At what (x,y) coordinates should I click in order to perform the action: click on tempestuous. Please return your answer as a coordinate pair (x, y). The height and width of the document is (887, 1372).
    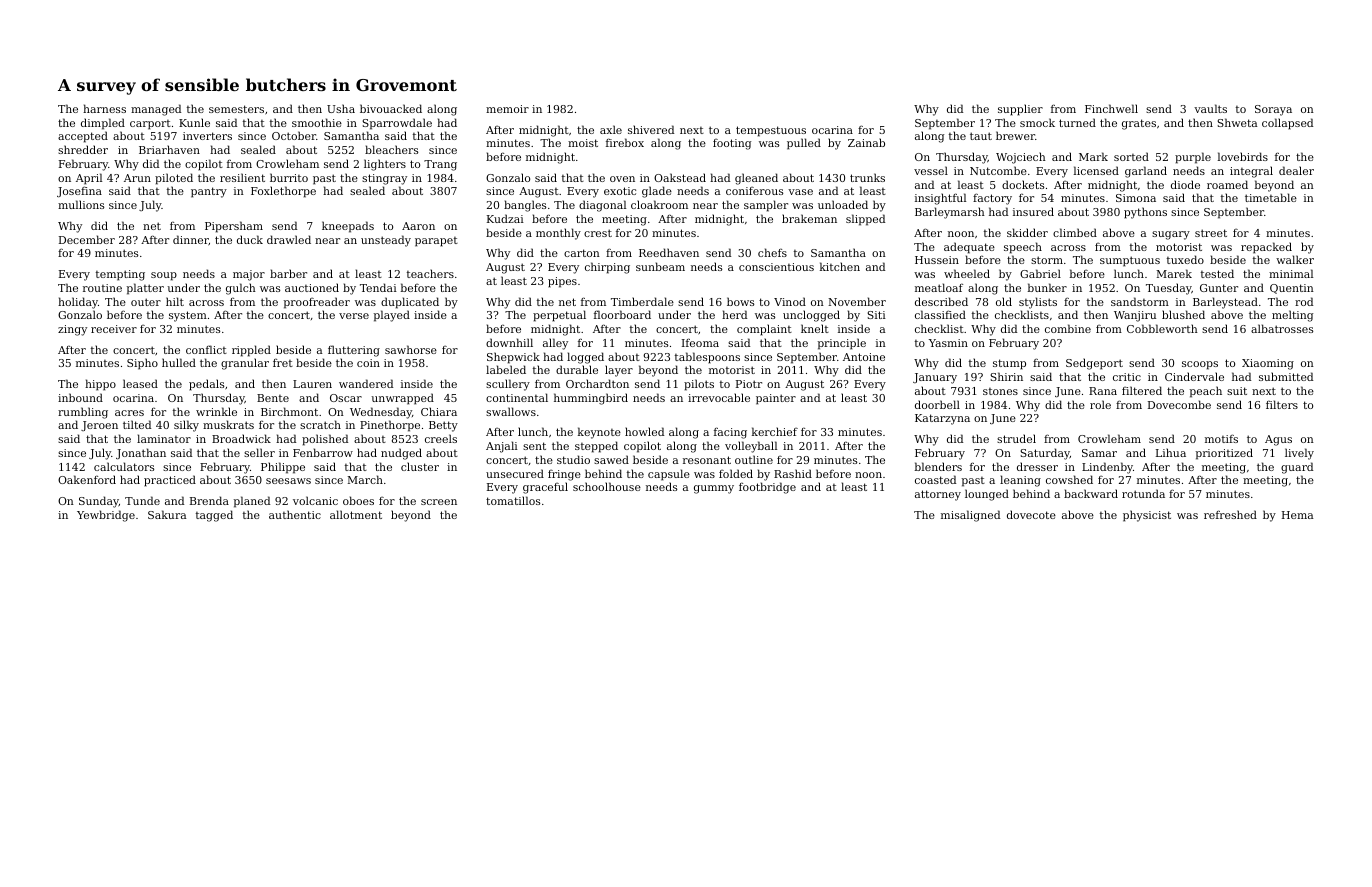
    Looking at the image, I should click on (771, 131).
